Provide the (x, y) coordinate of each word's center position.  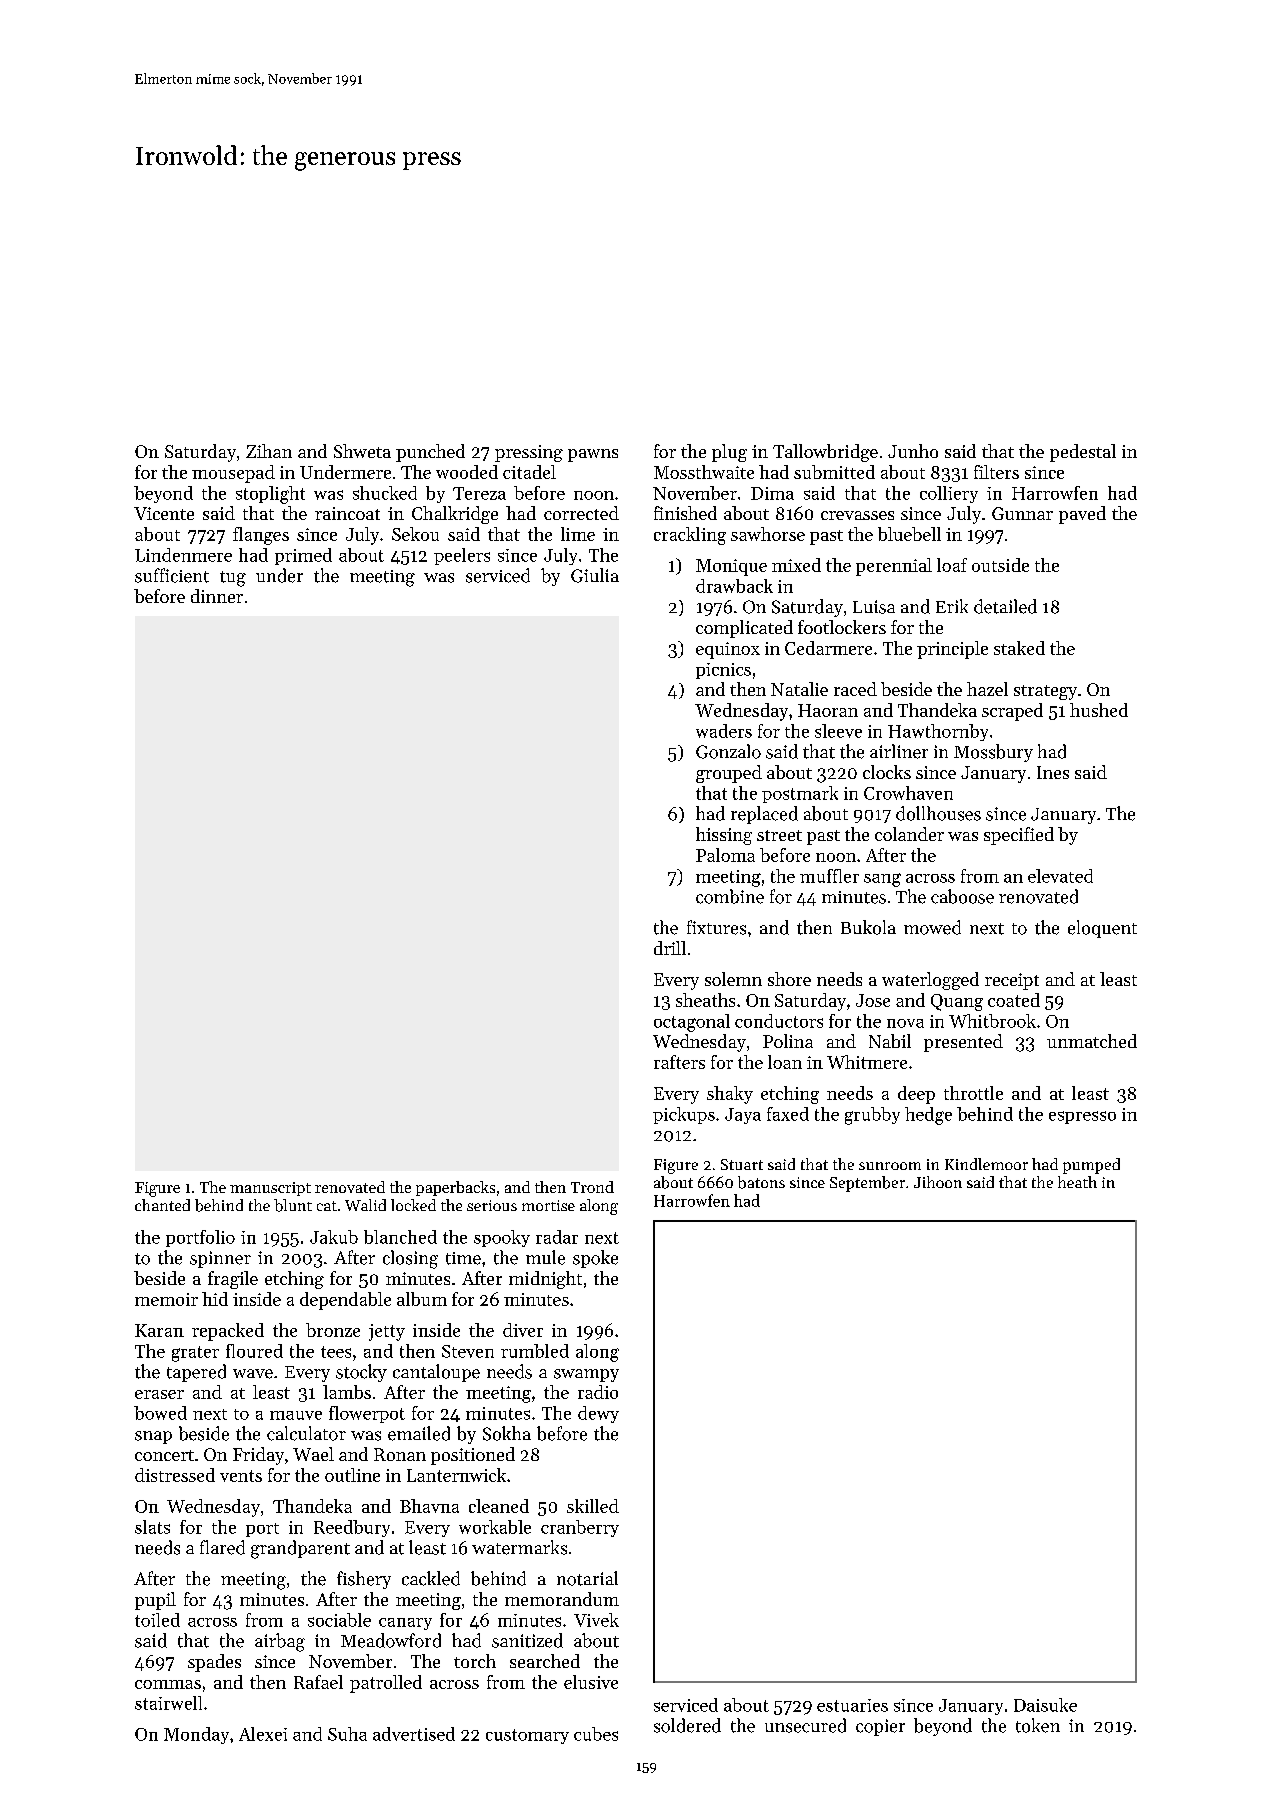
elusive (591, 1682)
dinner (217, 596)
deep (916, 1095)
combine (730, 896)
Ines (1053, 772)
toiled (157, 1620)
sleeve (838, 731)
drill (670, 948)
